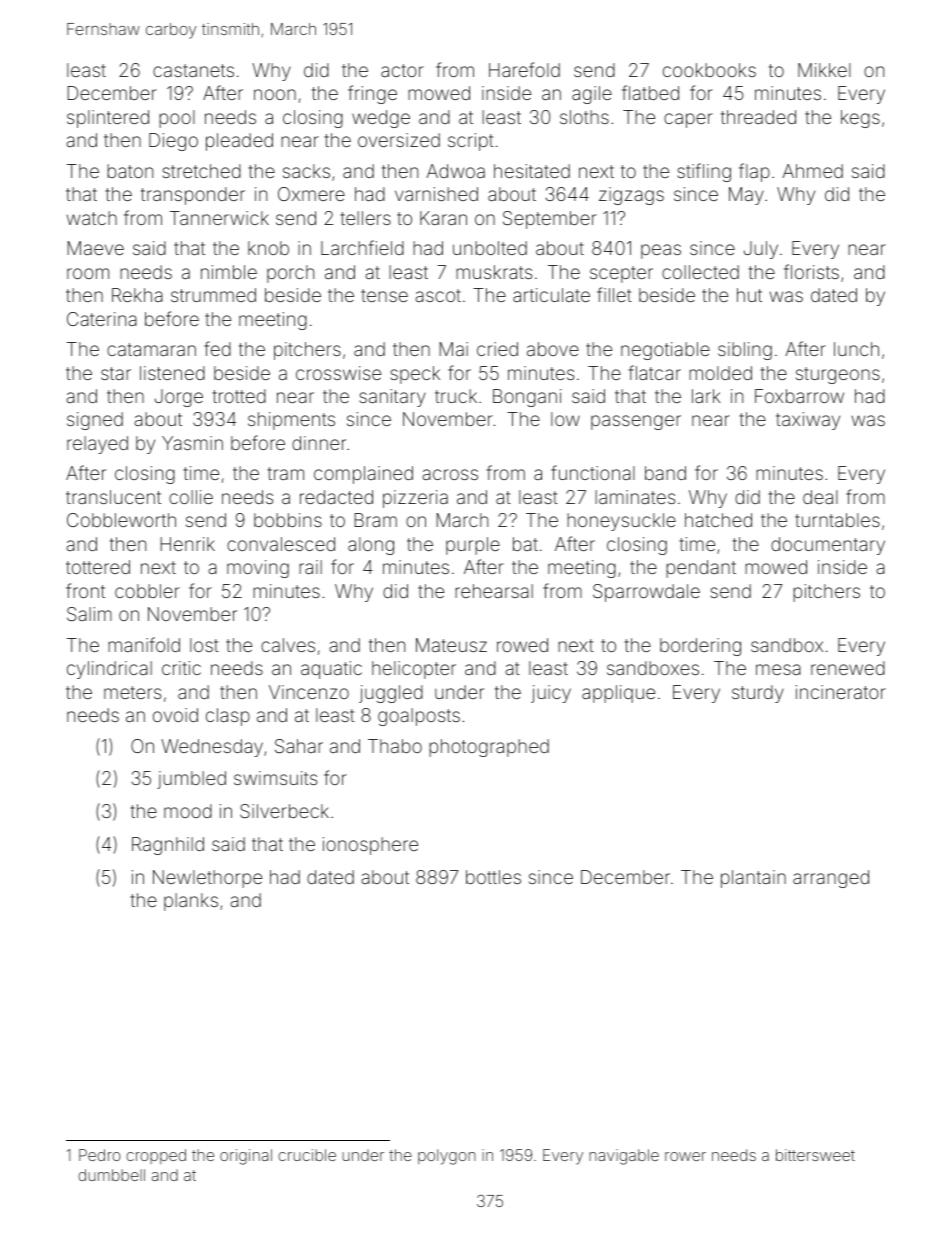  I want to click on Pedro, so click(100, 1155).
